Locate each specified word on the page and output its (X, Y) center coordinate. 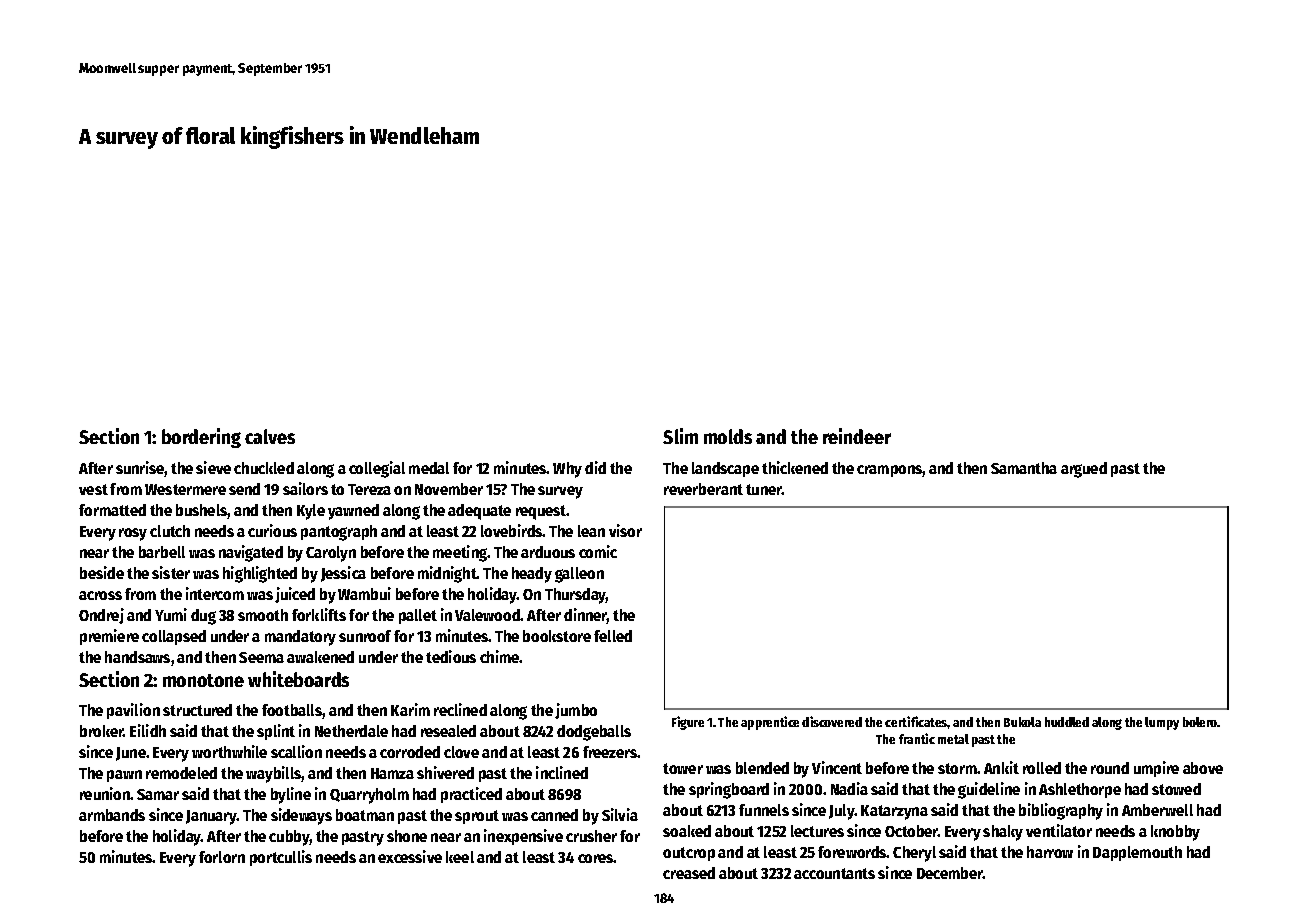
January (211, 817)
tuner (764, 489)
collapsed (174, 637)
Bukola (1022, 722)
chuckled (264, 468)
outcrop (689, 854)
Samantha (1024, 468)
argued (1084, 470)
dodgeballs (594, 733)
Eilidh (148, 730)
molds (728, 436)
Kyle (311, 512)
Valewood (488, 615)
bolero (1200, 722)
